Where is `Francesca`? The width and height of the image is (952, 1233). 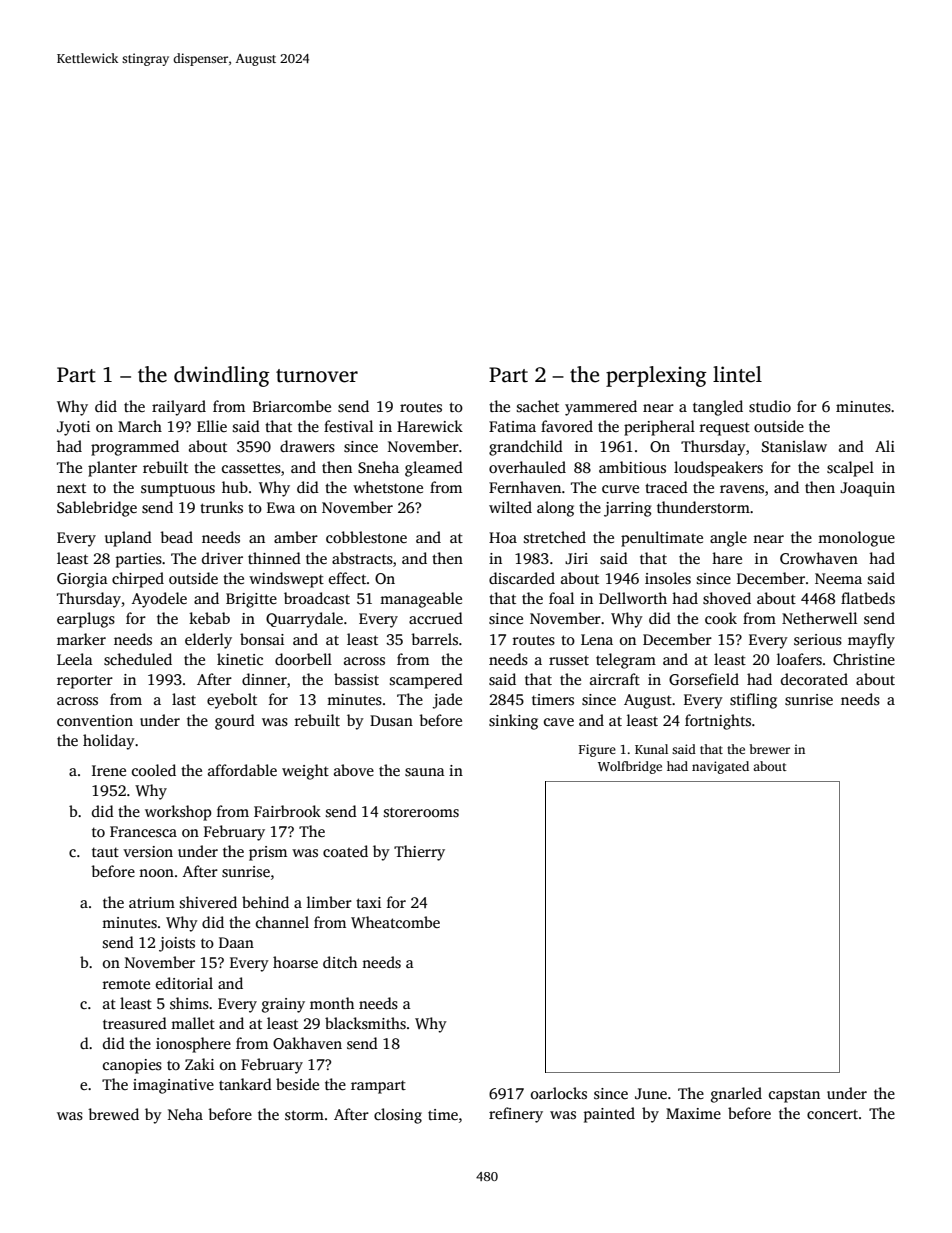
Francesca is located at coordinates (143, 832).
